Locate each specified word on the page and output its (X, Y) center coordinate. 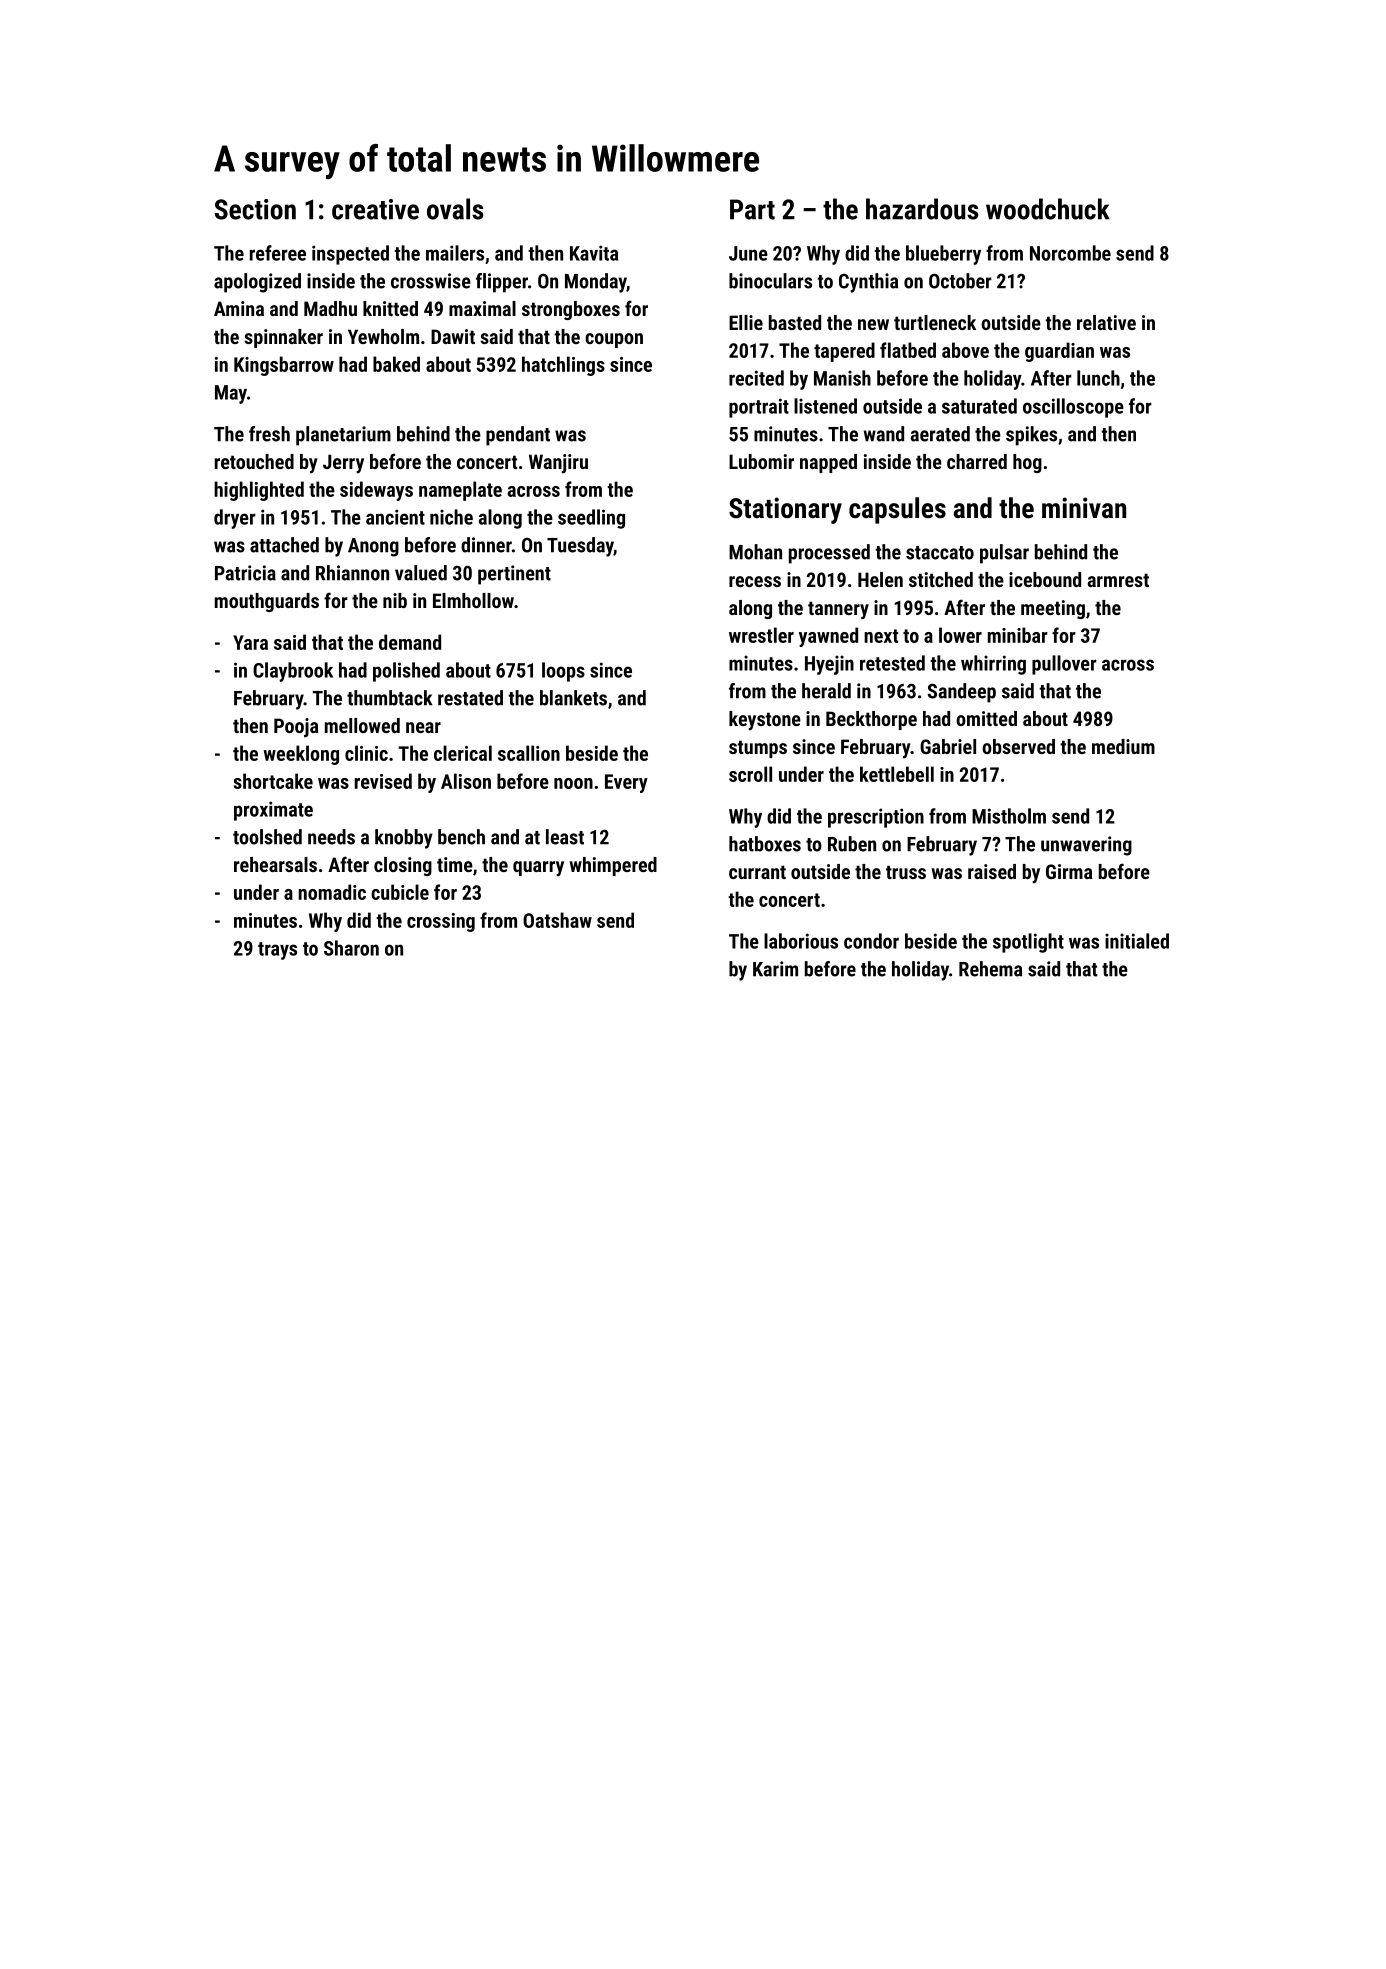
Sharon (351, 948)
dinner (486, 545)
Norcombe (1070, 253)
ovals (455, 209)
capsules (897, 510)
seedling (591, 519)
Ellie (746, 322)
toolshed (267, 837)
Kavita (594, 253)
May (231, 394)
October (960, 281)
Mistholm (1009, 816)
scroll (750, 774)
